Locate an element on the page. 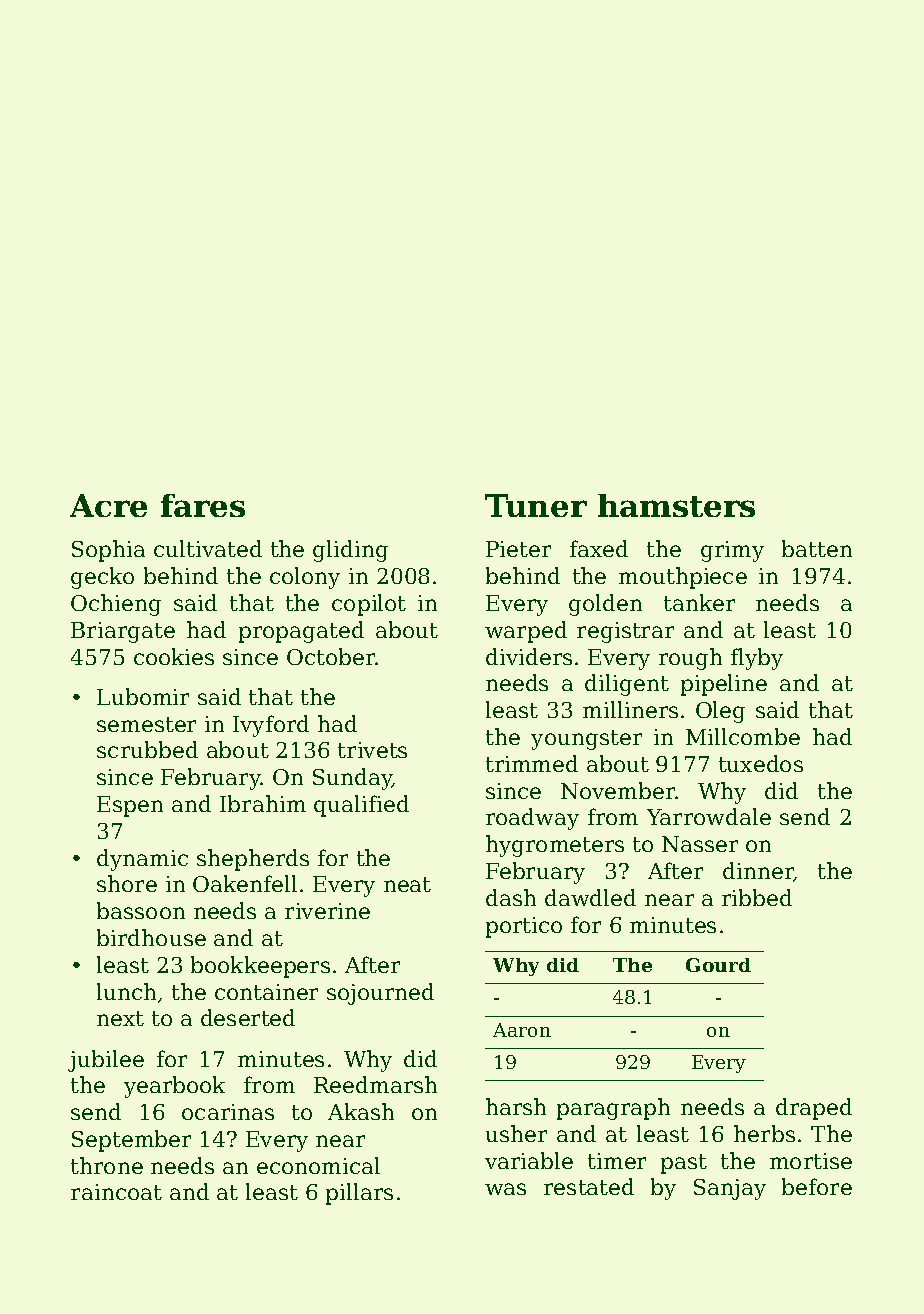  Akash is located at coordinates (361, 1111).
